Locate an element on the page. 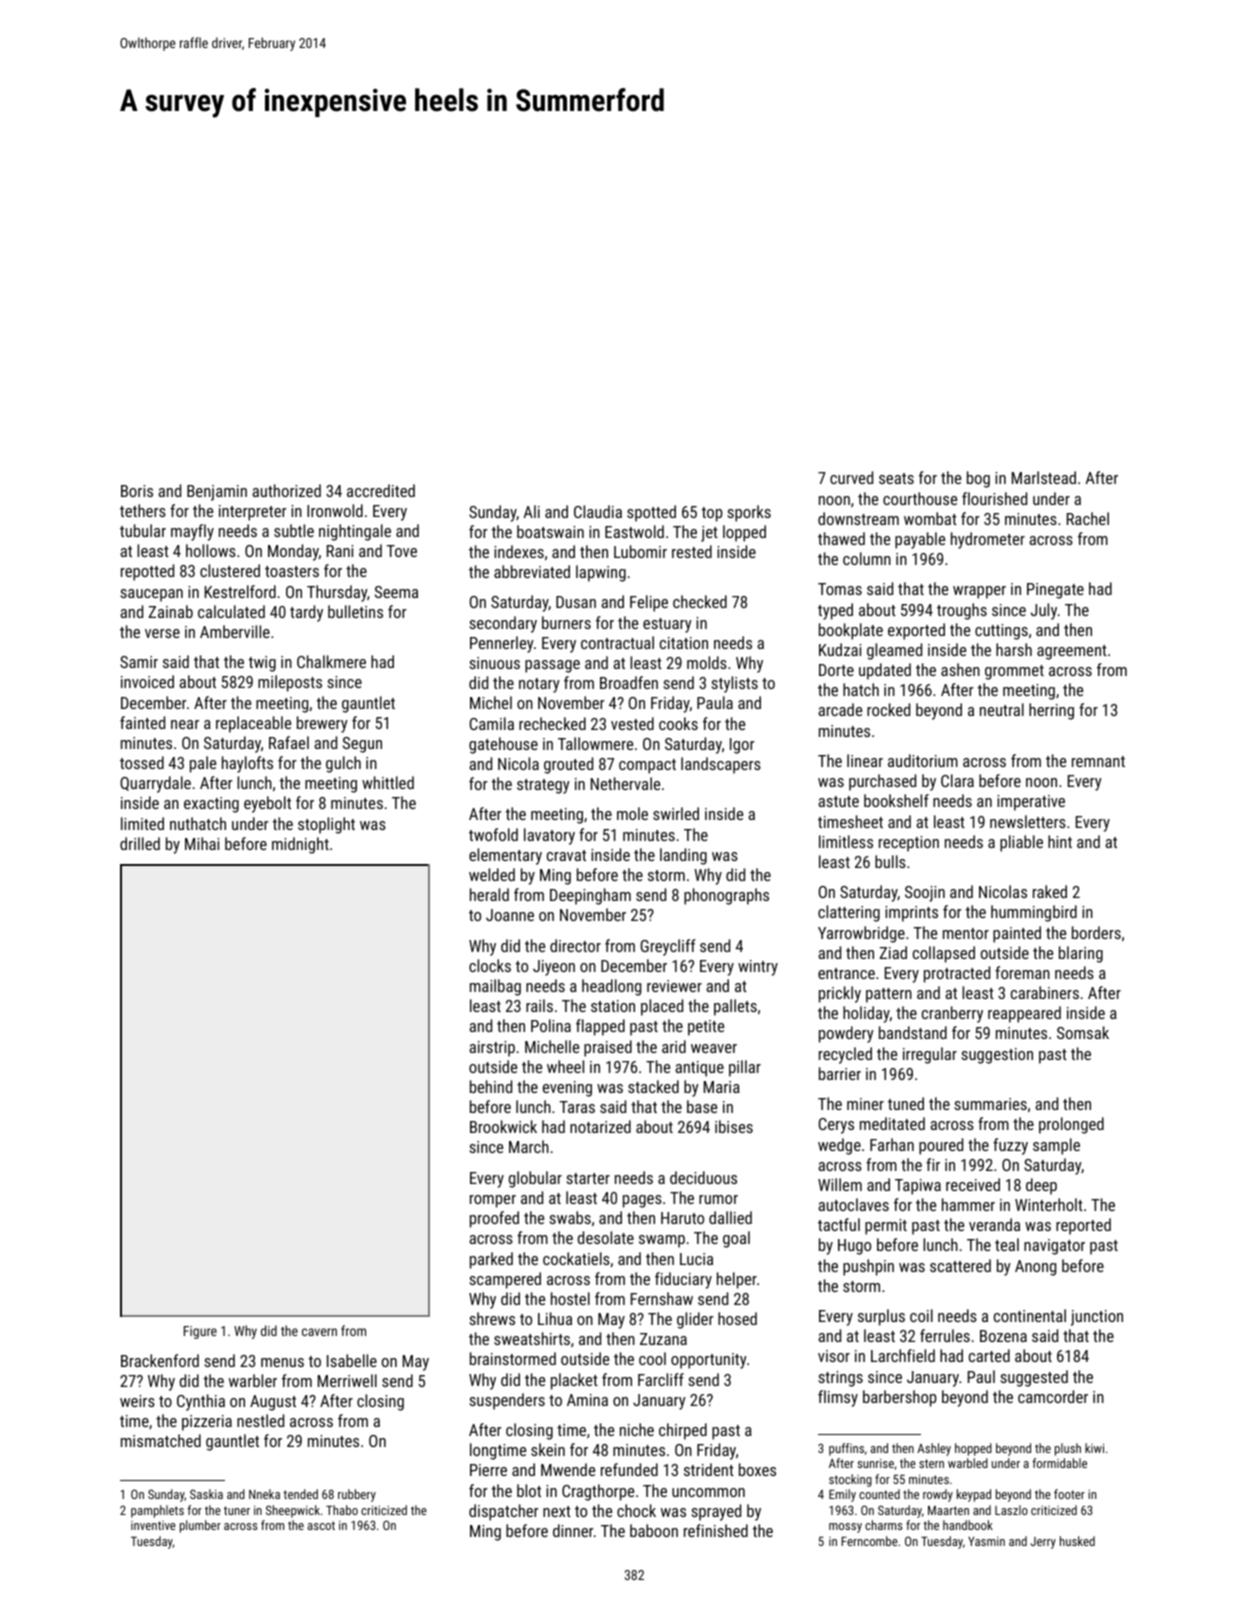 The image size is (1248, 1615). inventive is located at coordinates (153, 1525).
